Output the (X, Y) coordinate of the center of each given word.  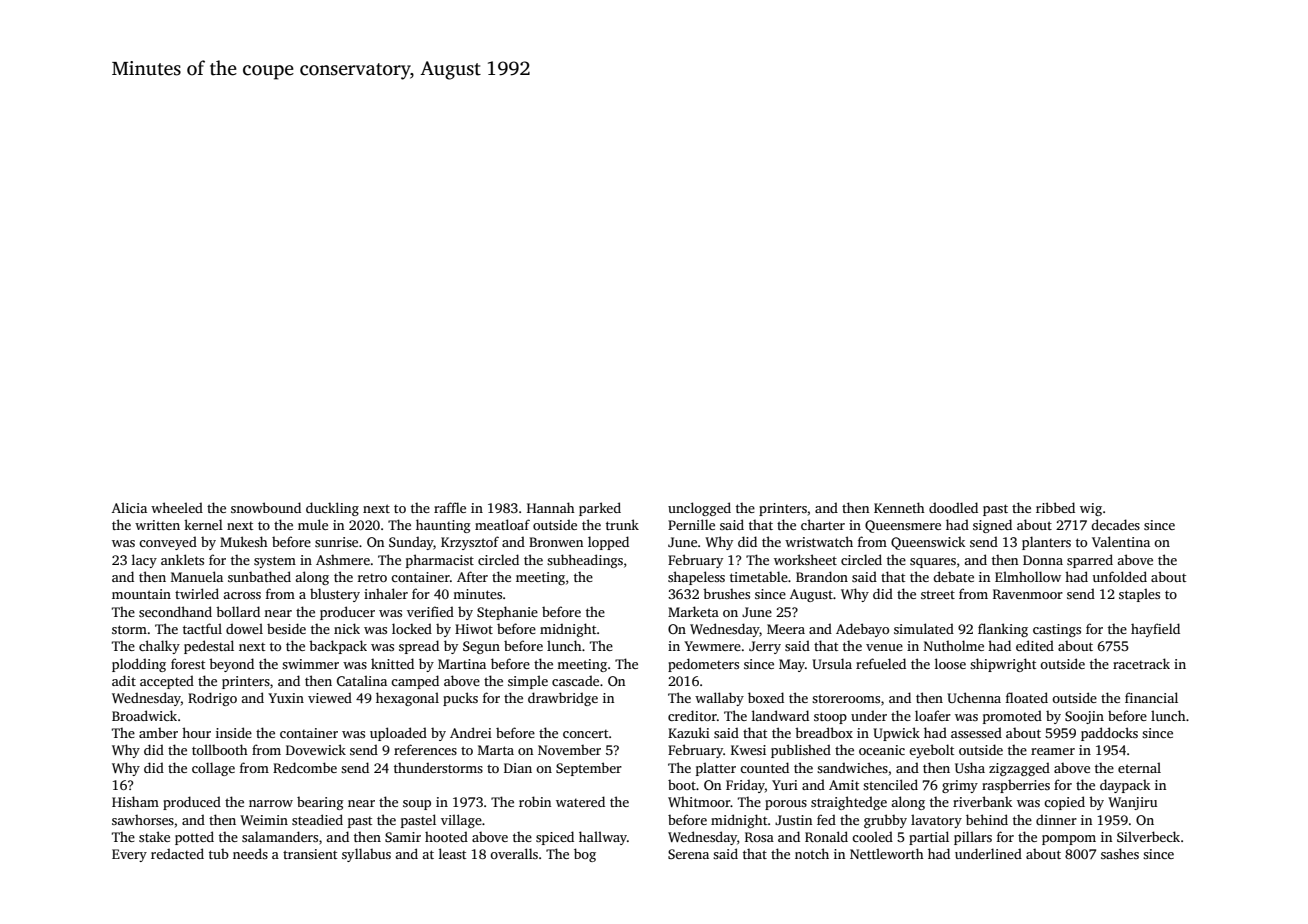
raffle (450, 507)
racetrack (1141, 663)
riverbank (982, 801)
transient (310, 854)
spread (419, 647)
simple (528, 682)
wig (1091, 509)
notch (812, 853)
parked (600, 509)
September (589, 769)
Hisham (135, 801)
